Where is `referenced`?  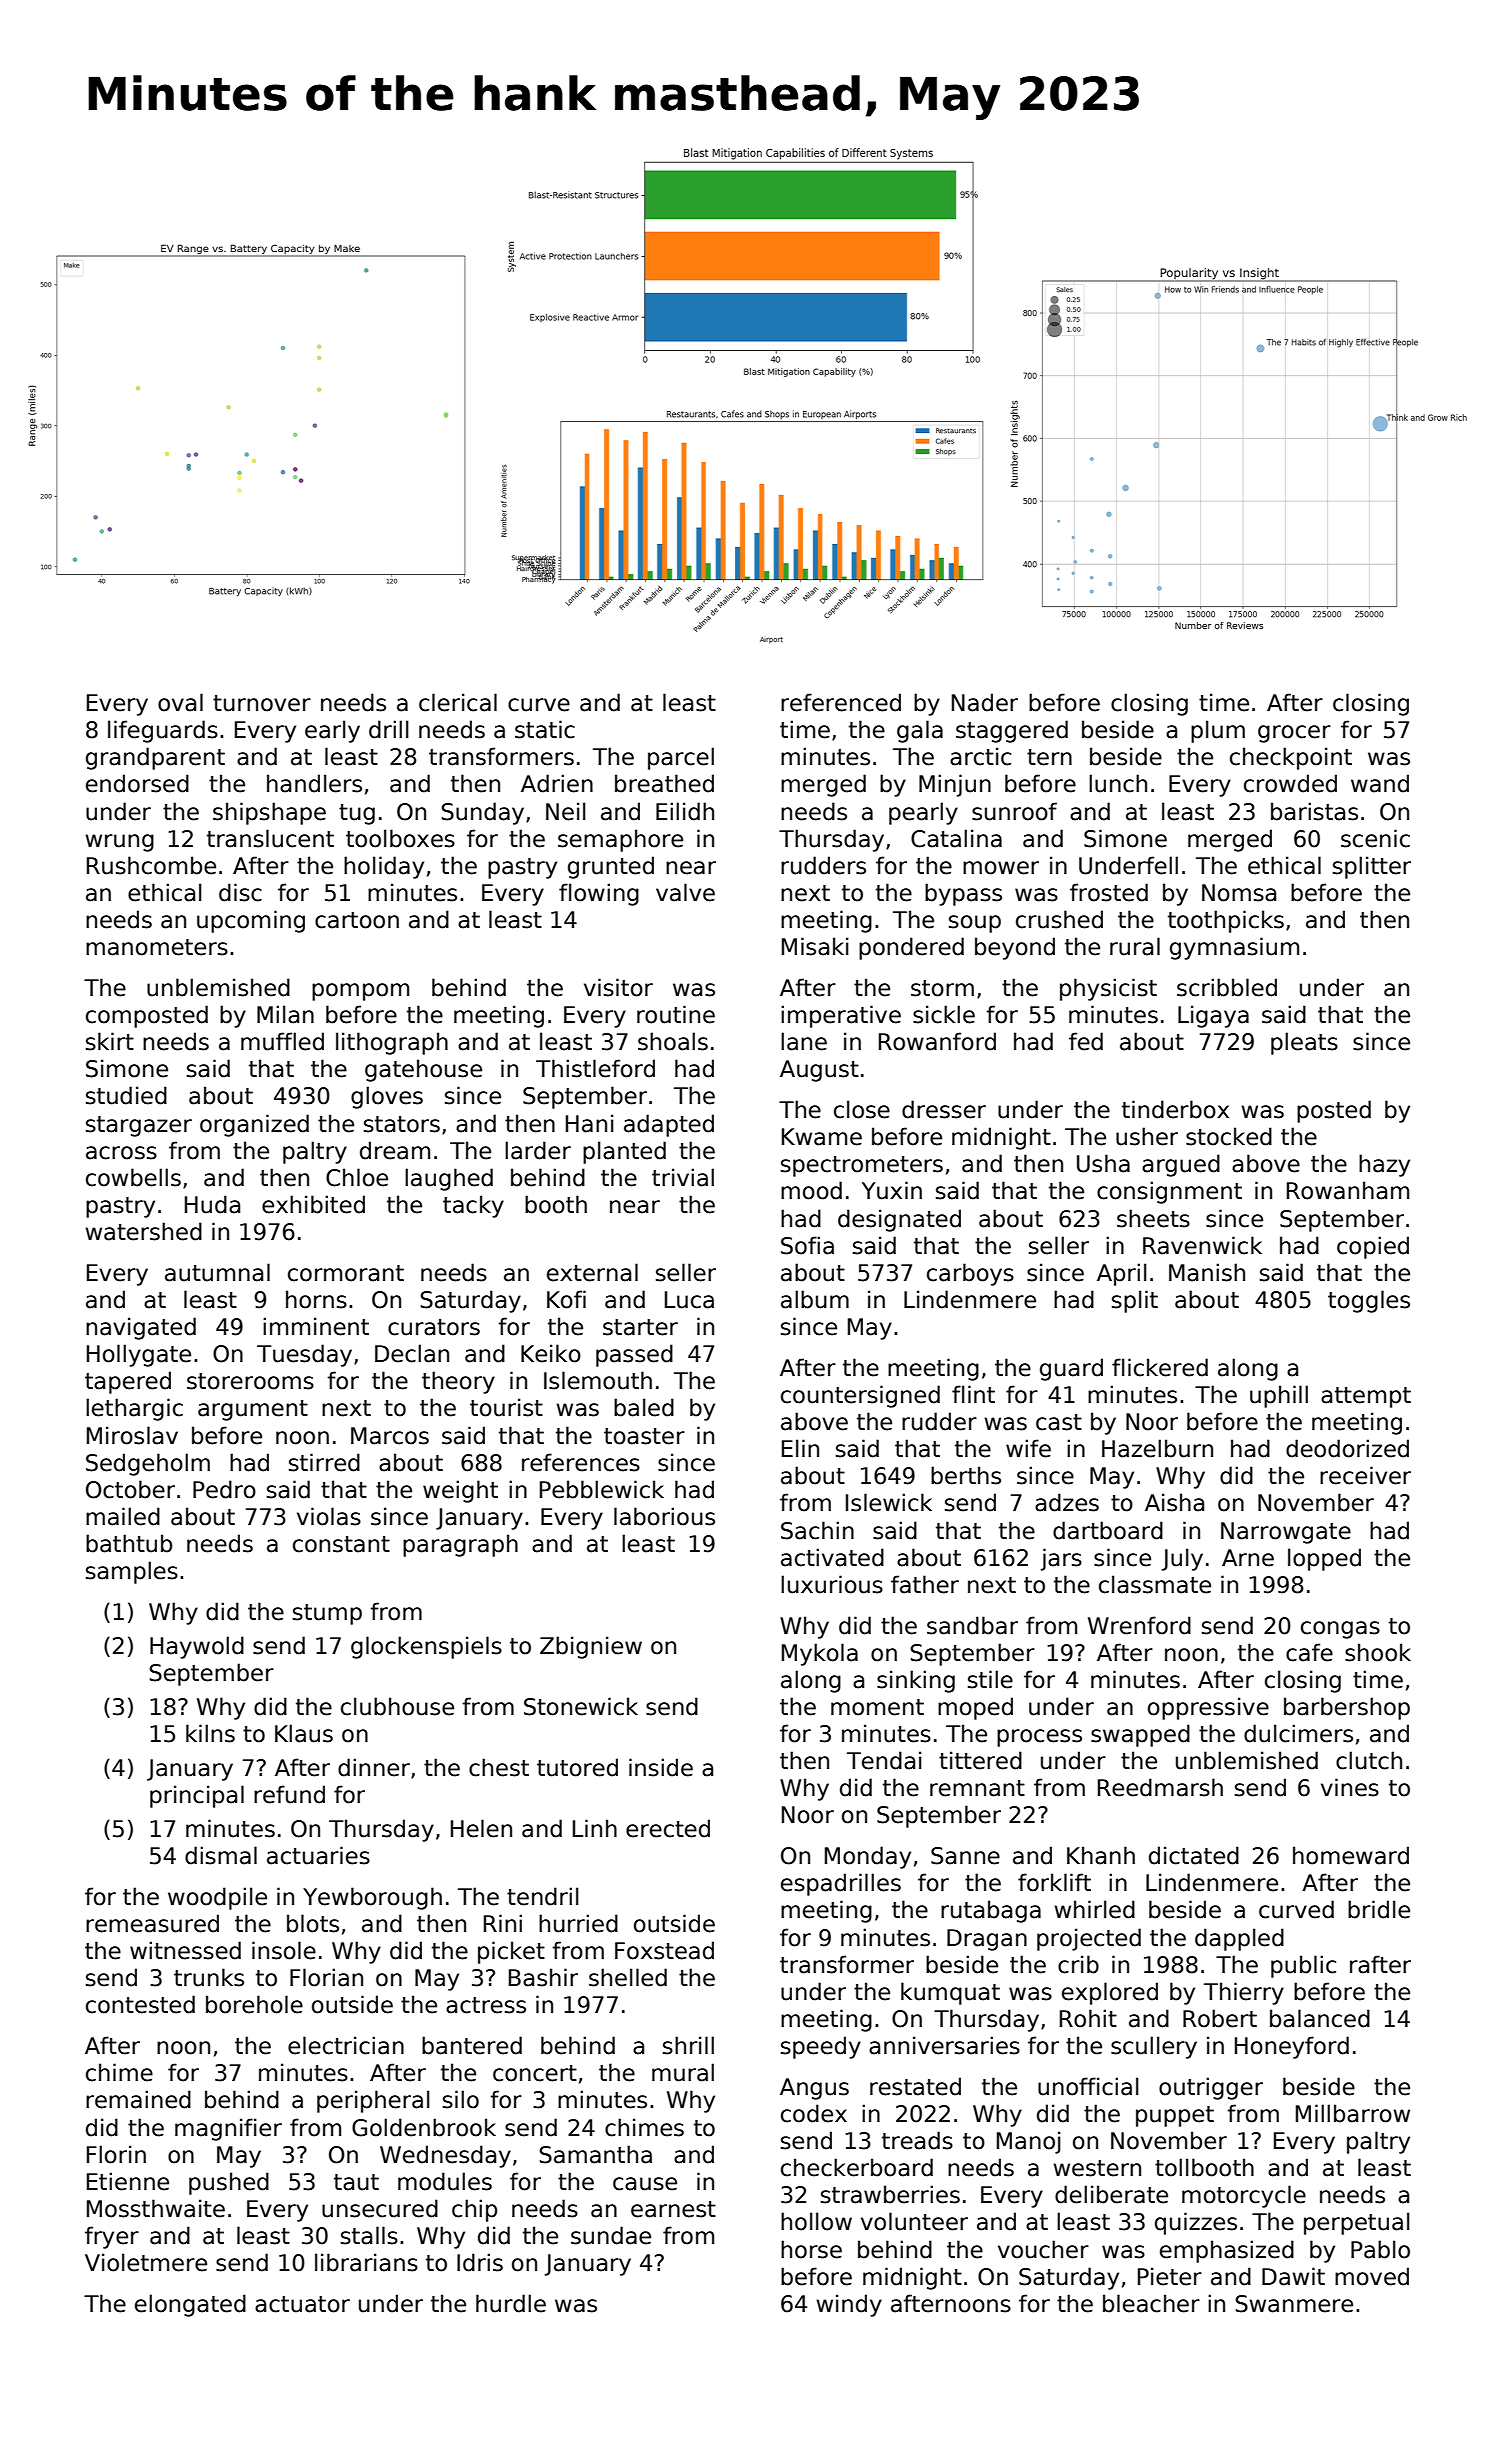 referenced is located at coordinates (841, 702).
